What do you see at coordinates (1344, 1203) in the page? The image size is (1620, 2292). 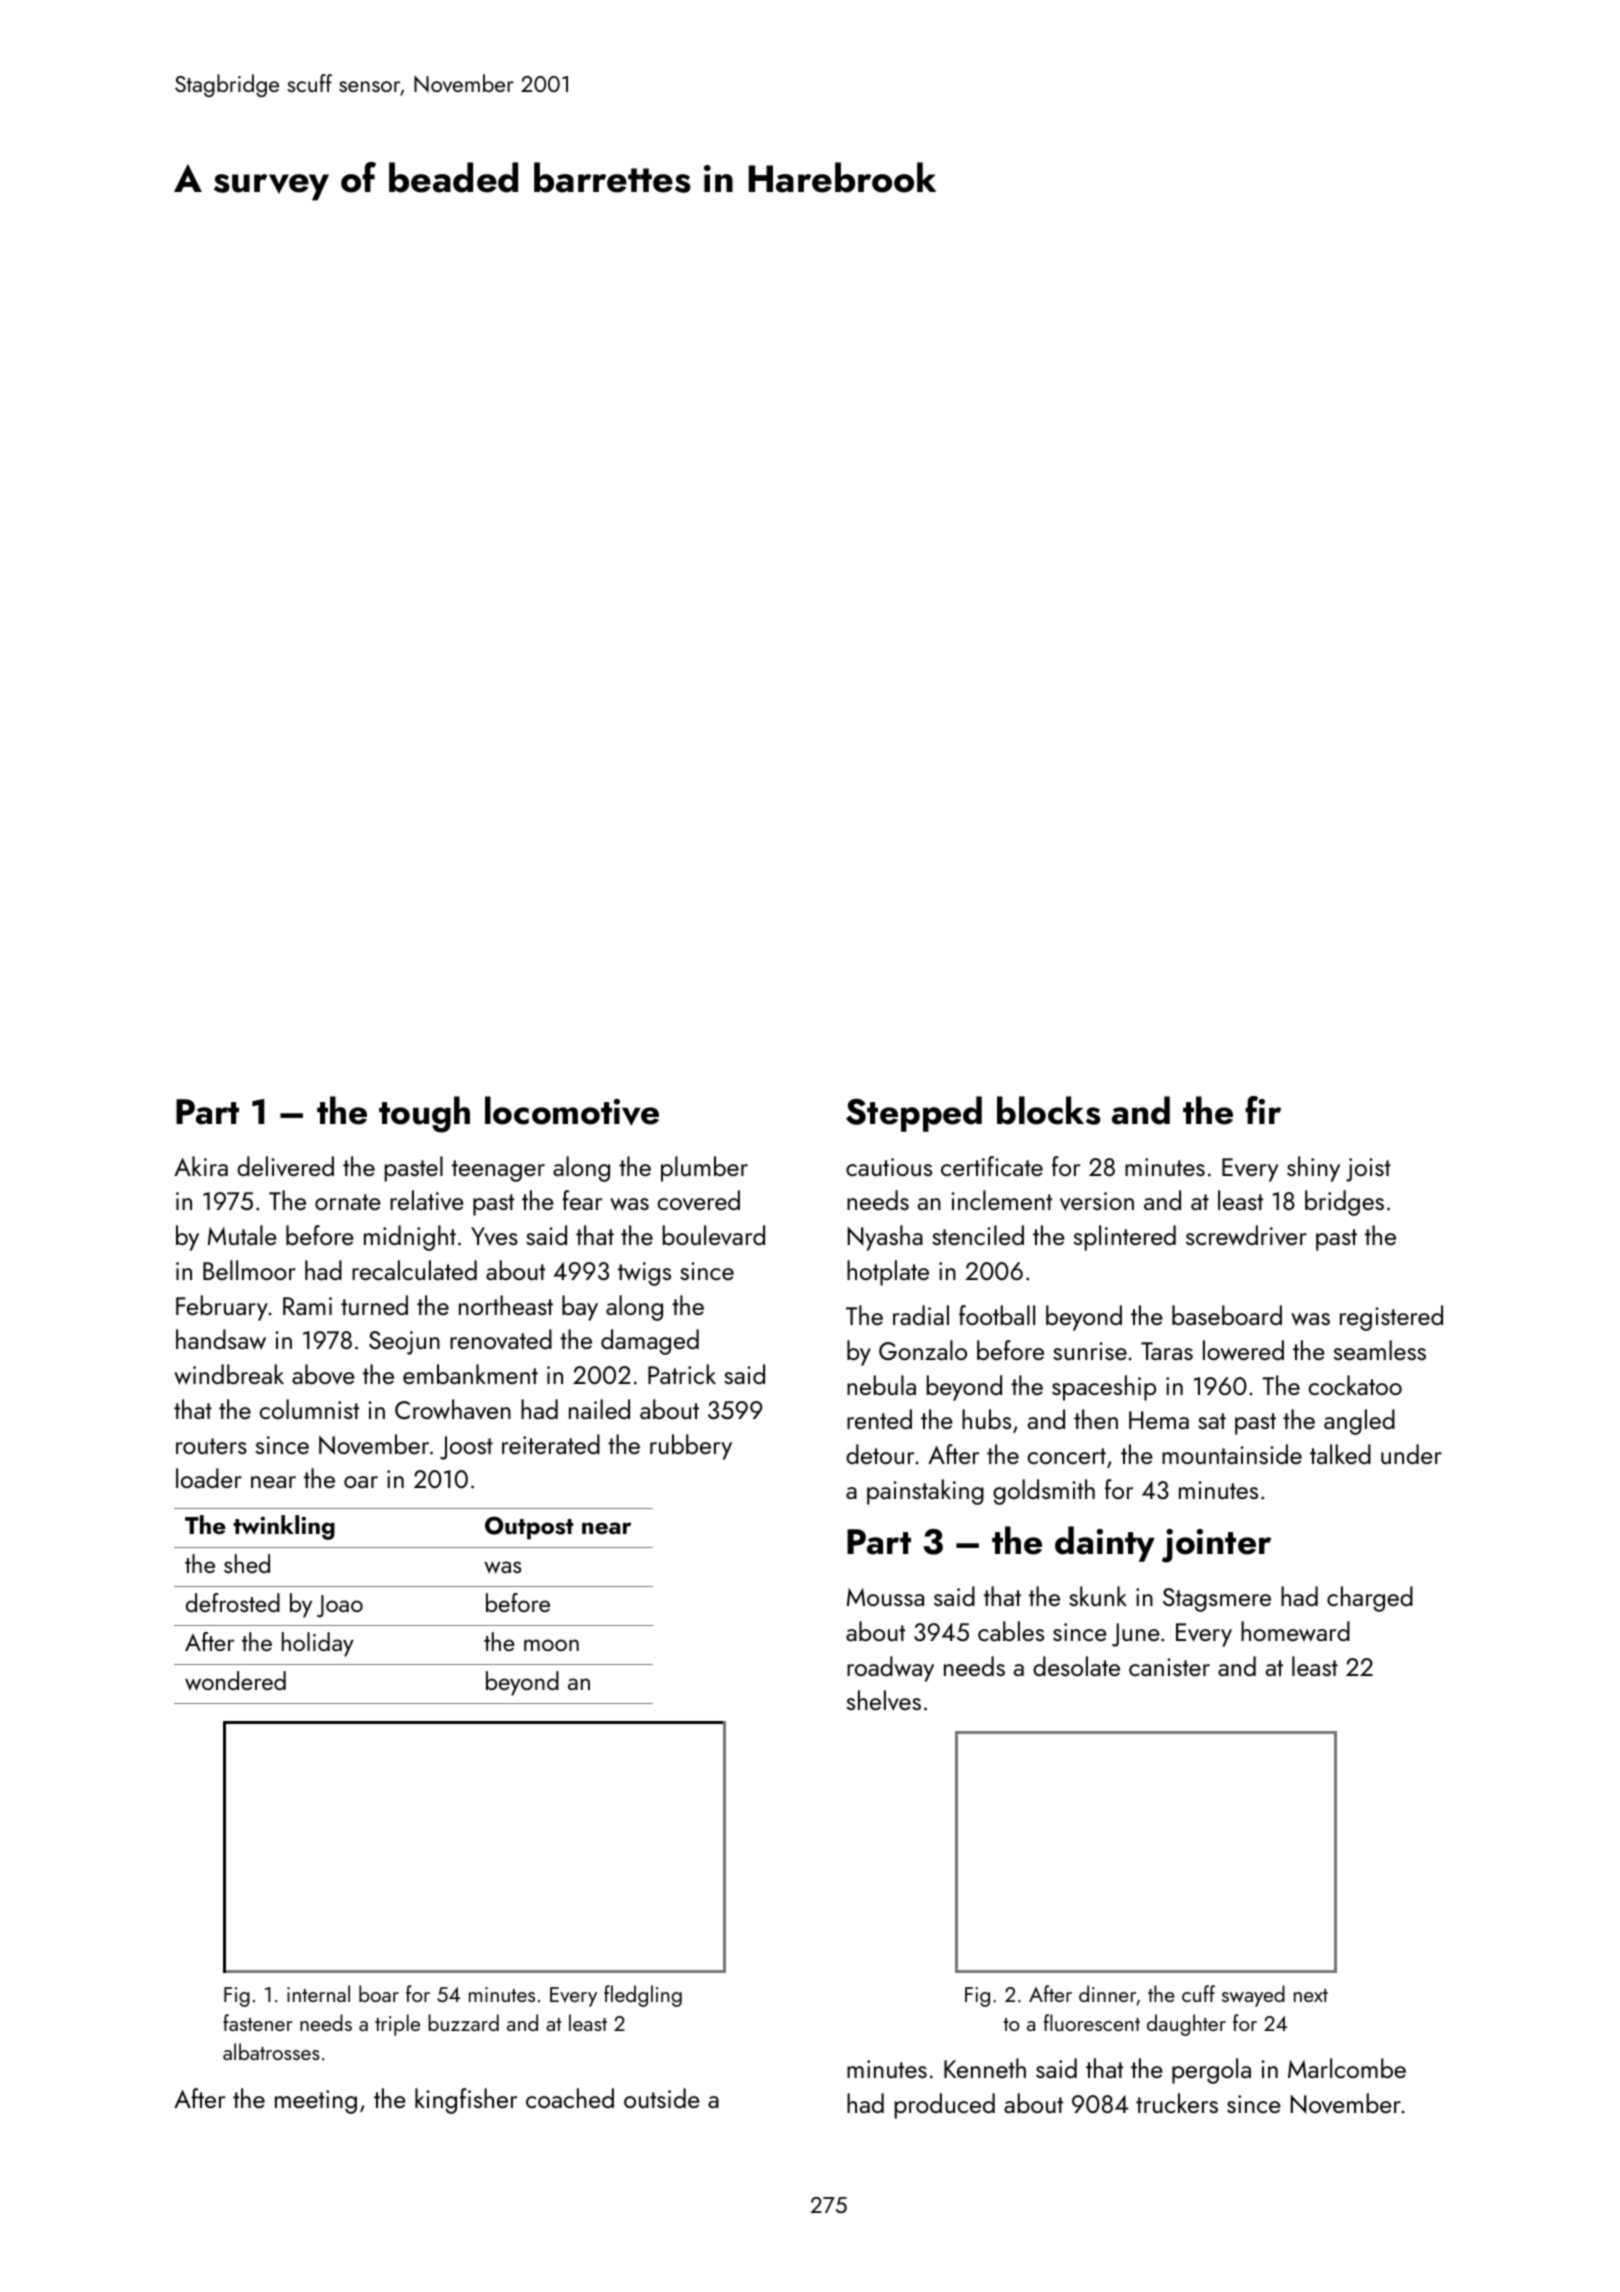 I see `bridges` at bounding box center [1344, 1203].
